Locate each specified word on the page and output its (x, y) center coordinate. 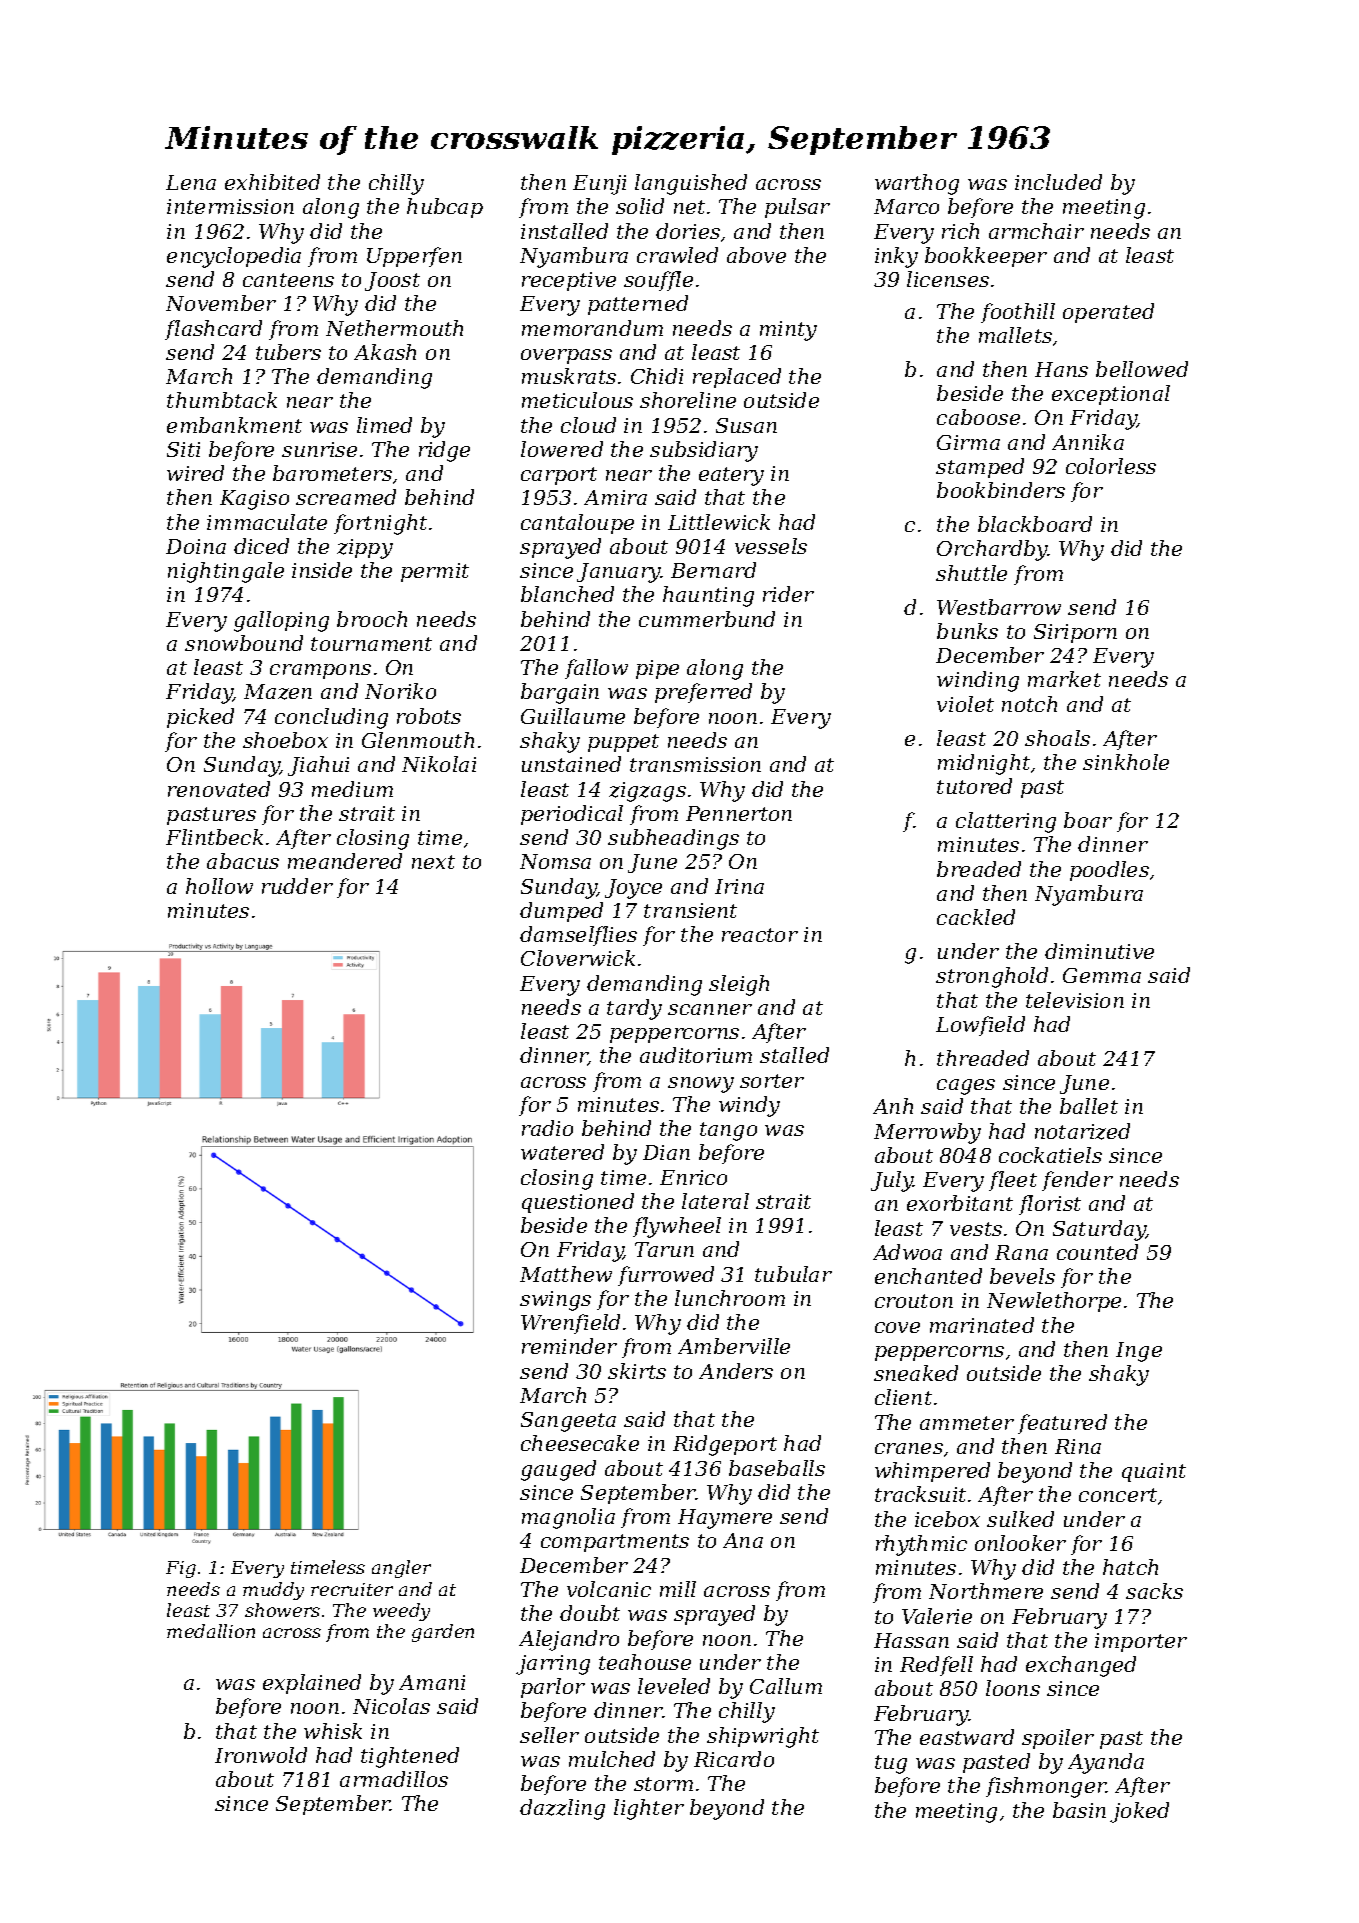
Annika (1088, 442)
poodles (1109, 871)
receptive (569, 281)
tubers (288, 352)
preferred (703, 693)
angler (401, 1569)
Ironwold (261, 1755)
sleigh (739, 985)
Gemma (1102, 975)
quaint (1154, 1472)
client (903, 1397)
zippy (365, 549)
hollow (219, 886)
